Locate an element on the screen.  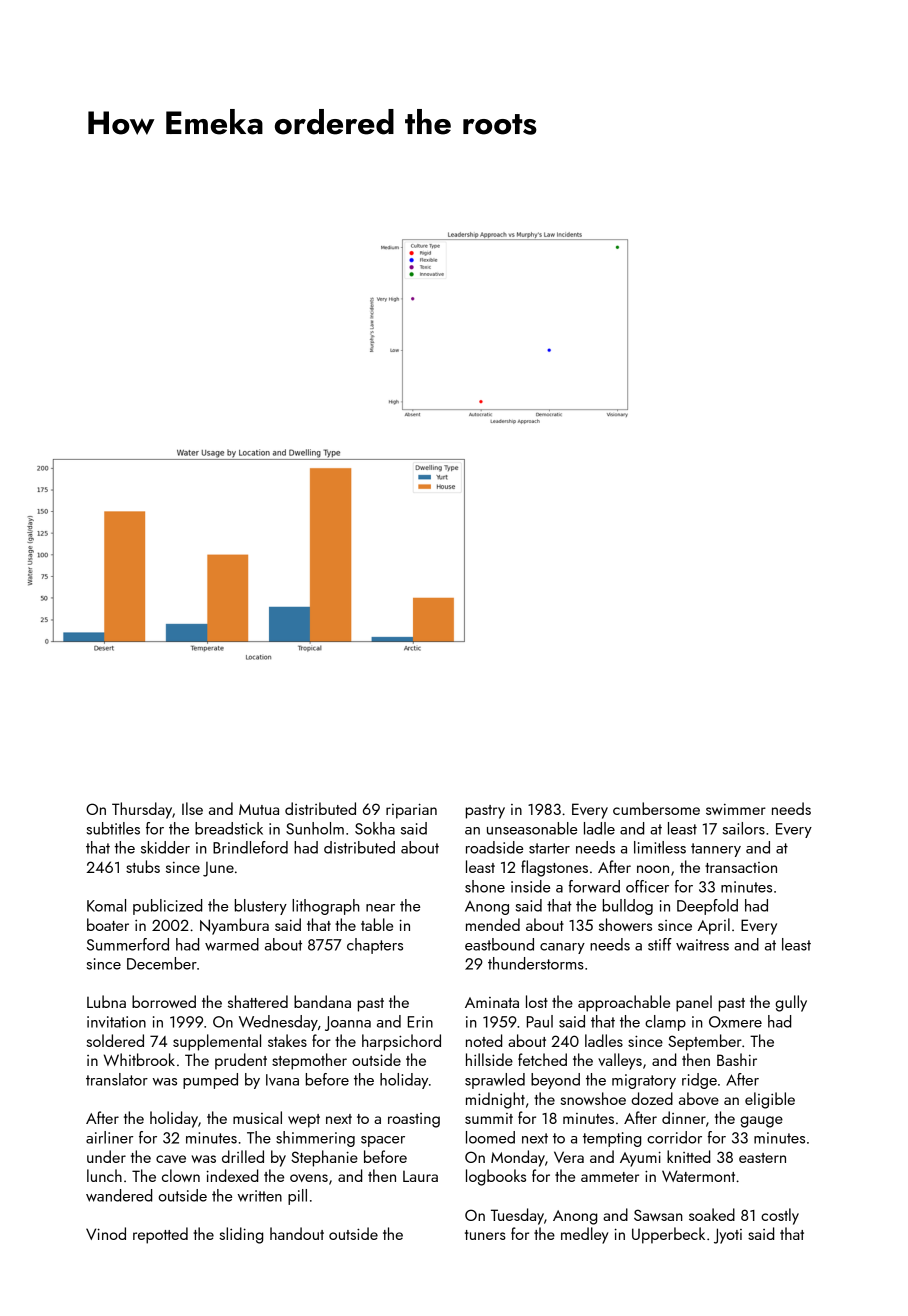
swimmer is located at coordinates (736, 809).
